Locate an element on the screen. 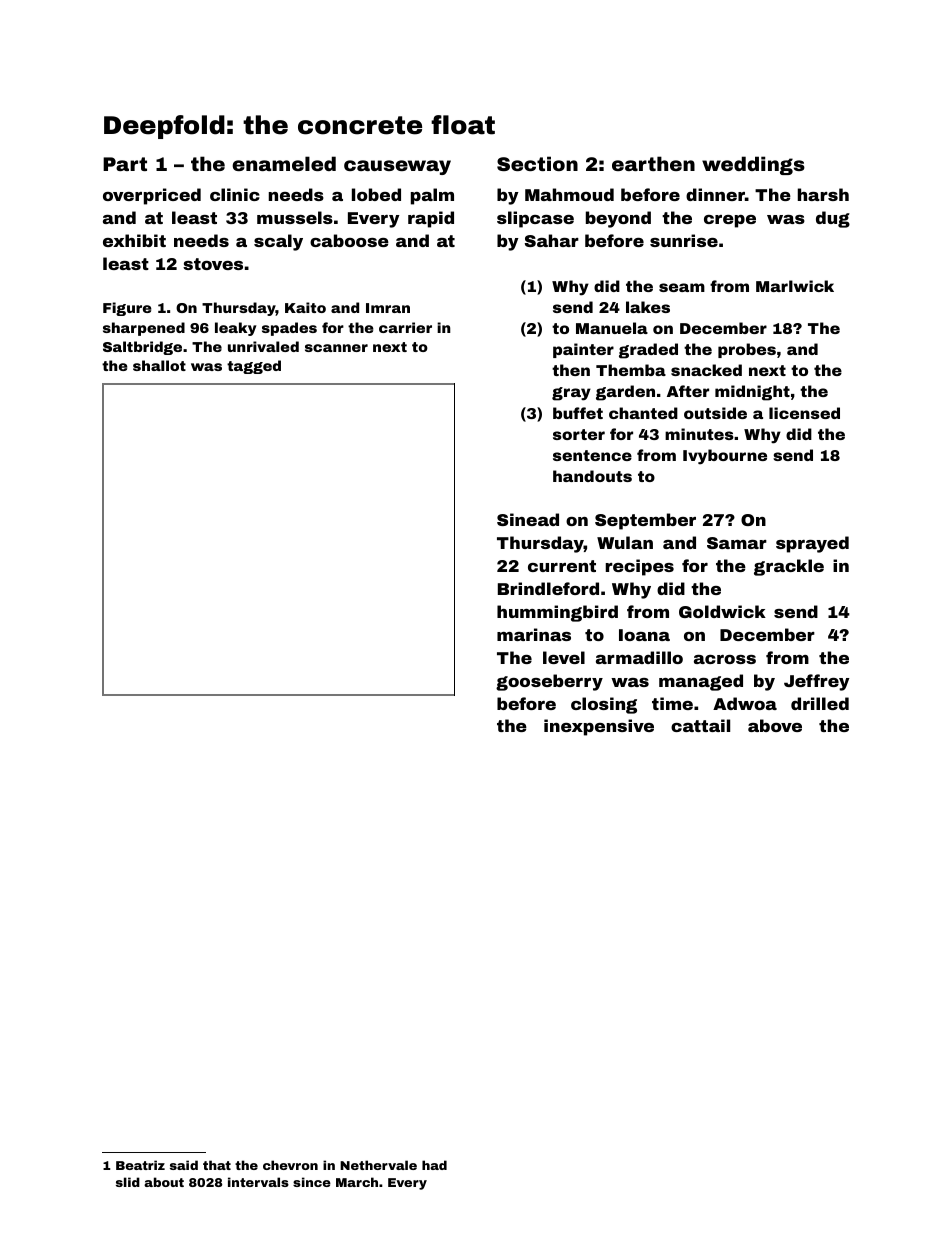  recipes is located at coordinates (640, 567).
